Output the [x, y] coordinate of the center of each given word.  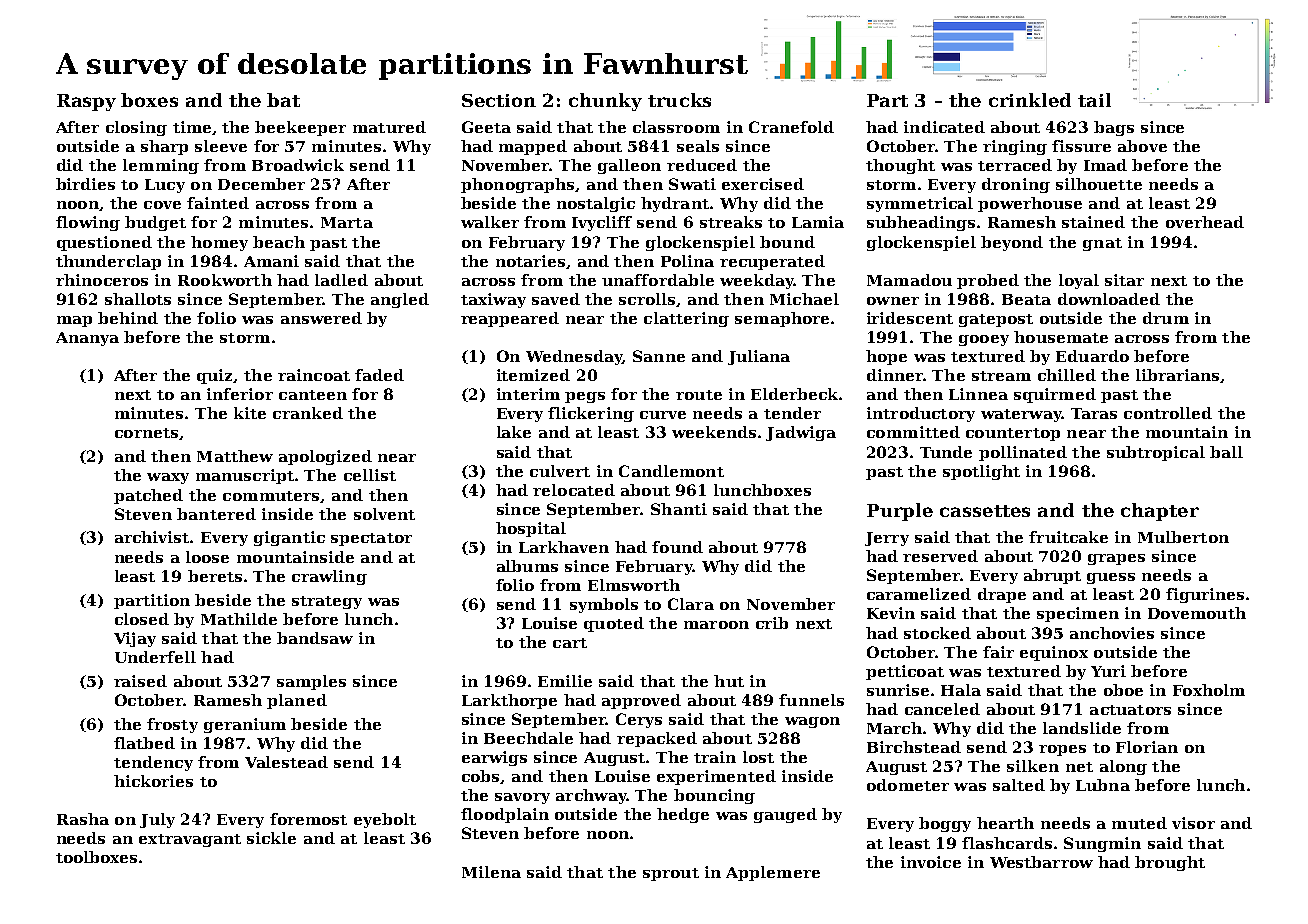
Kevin [891, 613]
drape [1002, 595]
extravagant [190, 840]
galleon [629, 166]
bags [1114, 128]
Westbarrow [1041, 862]
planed [297, 701]
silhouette [1099, 184]
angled [400, 300]
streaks [731, 222]
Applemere [773, 873]
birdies [85, 184]
